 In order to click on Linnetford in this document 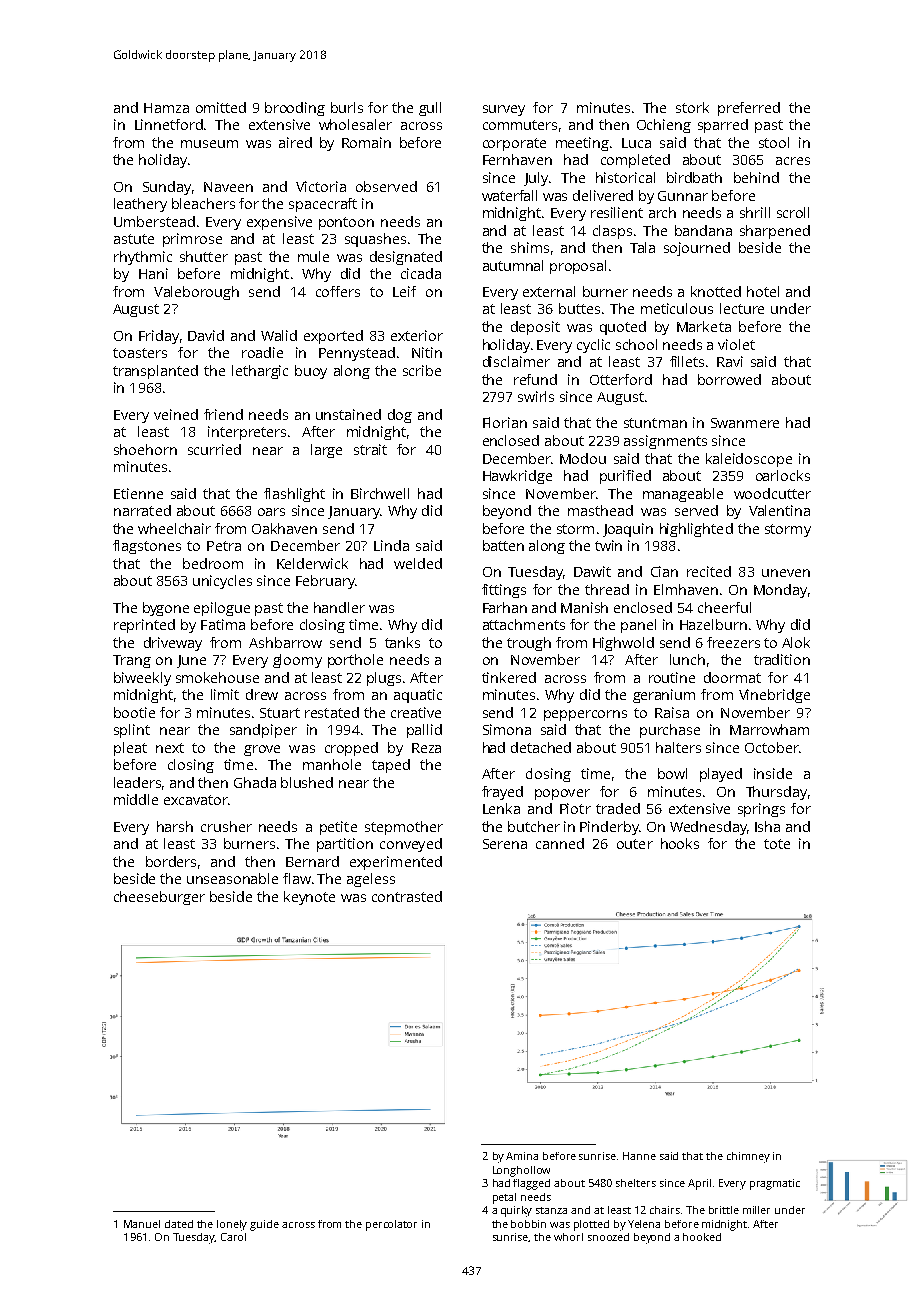, I will do `click(169, 124)`.
